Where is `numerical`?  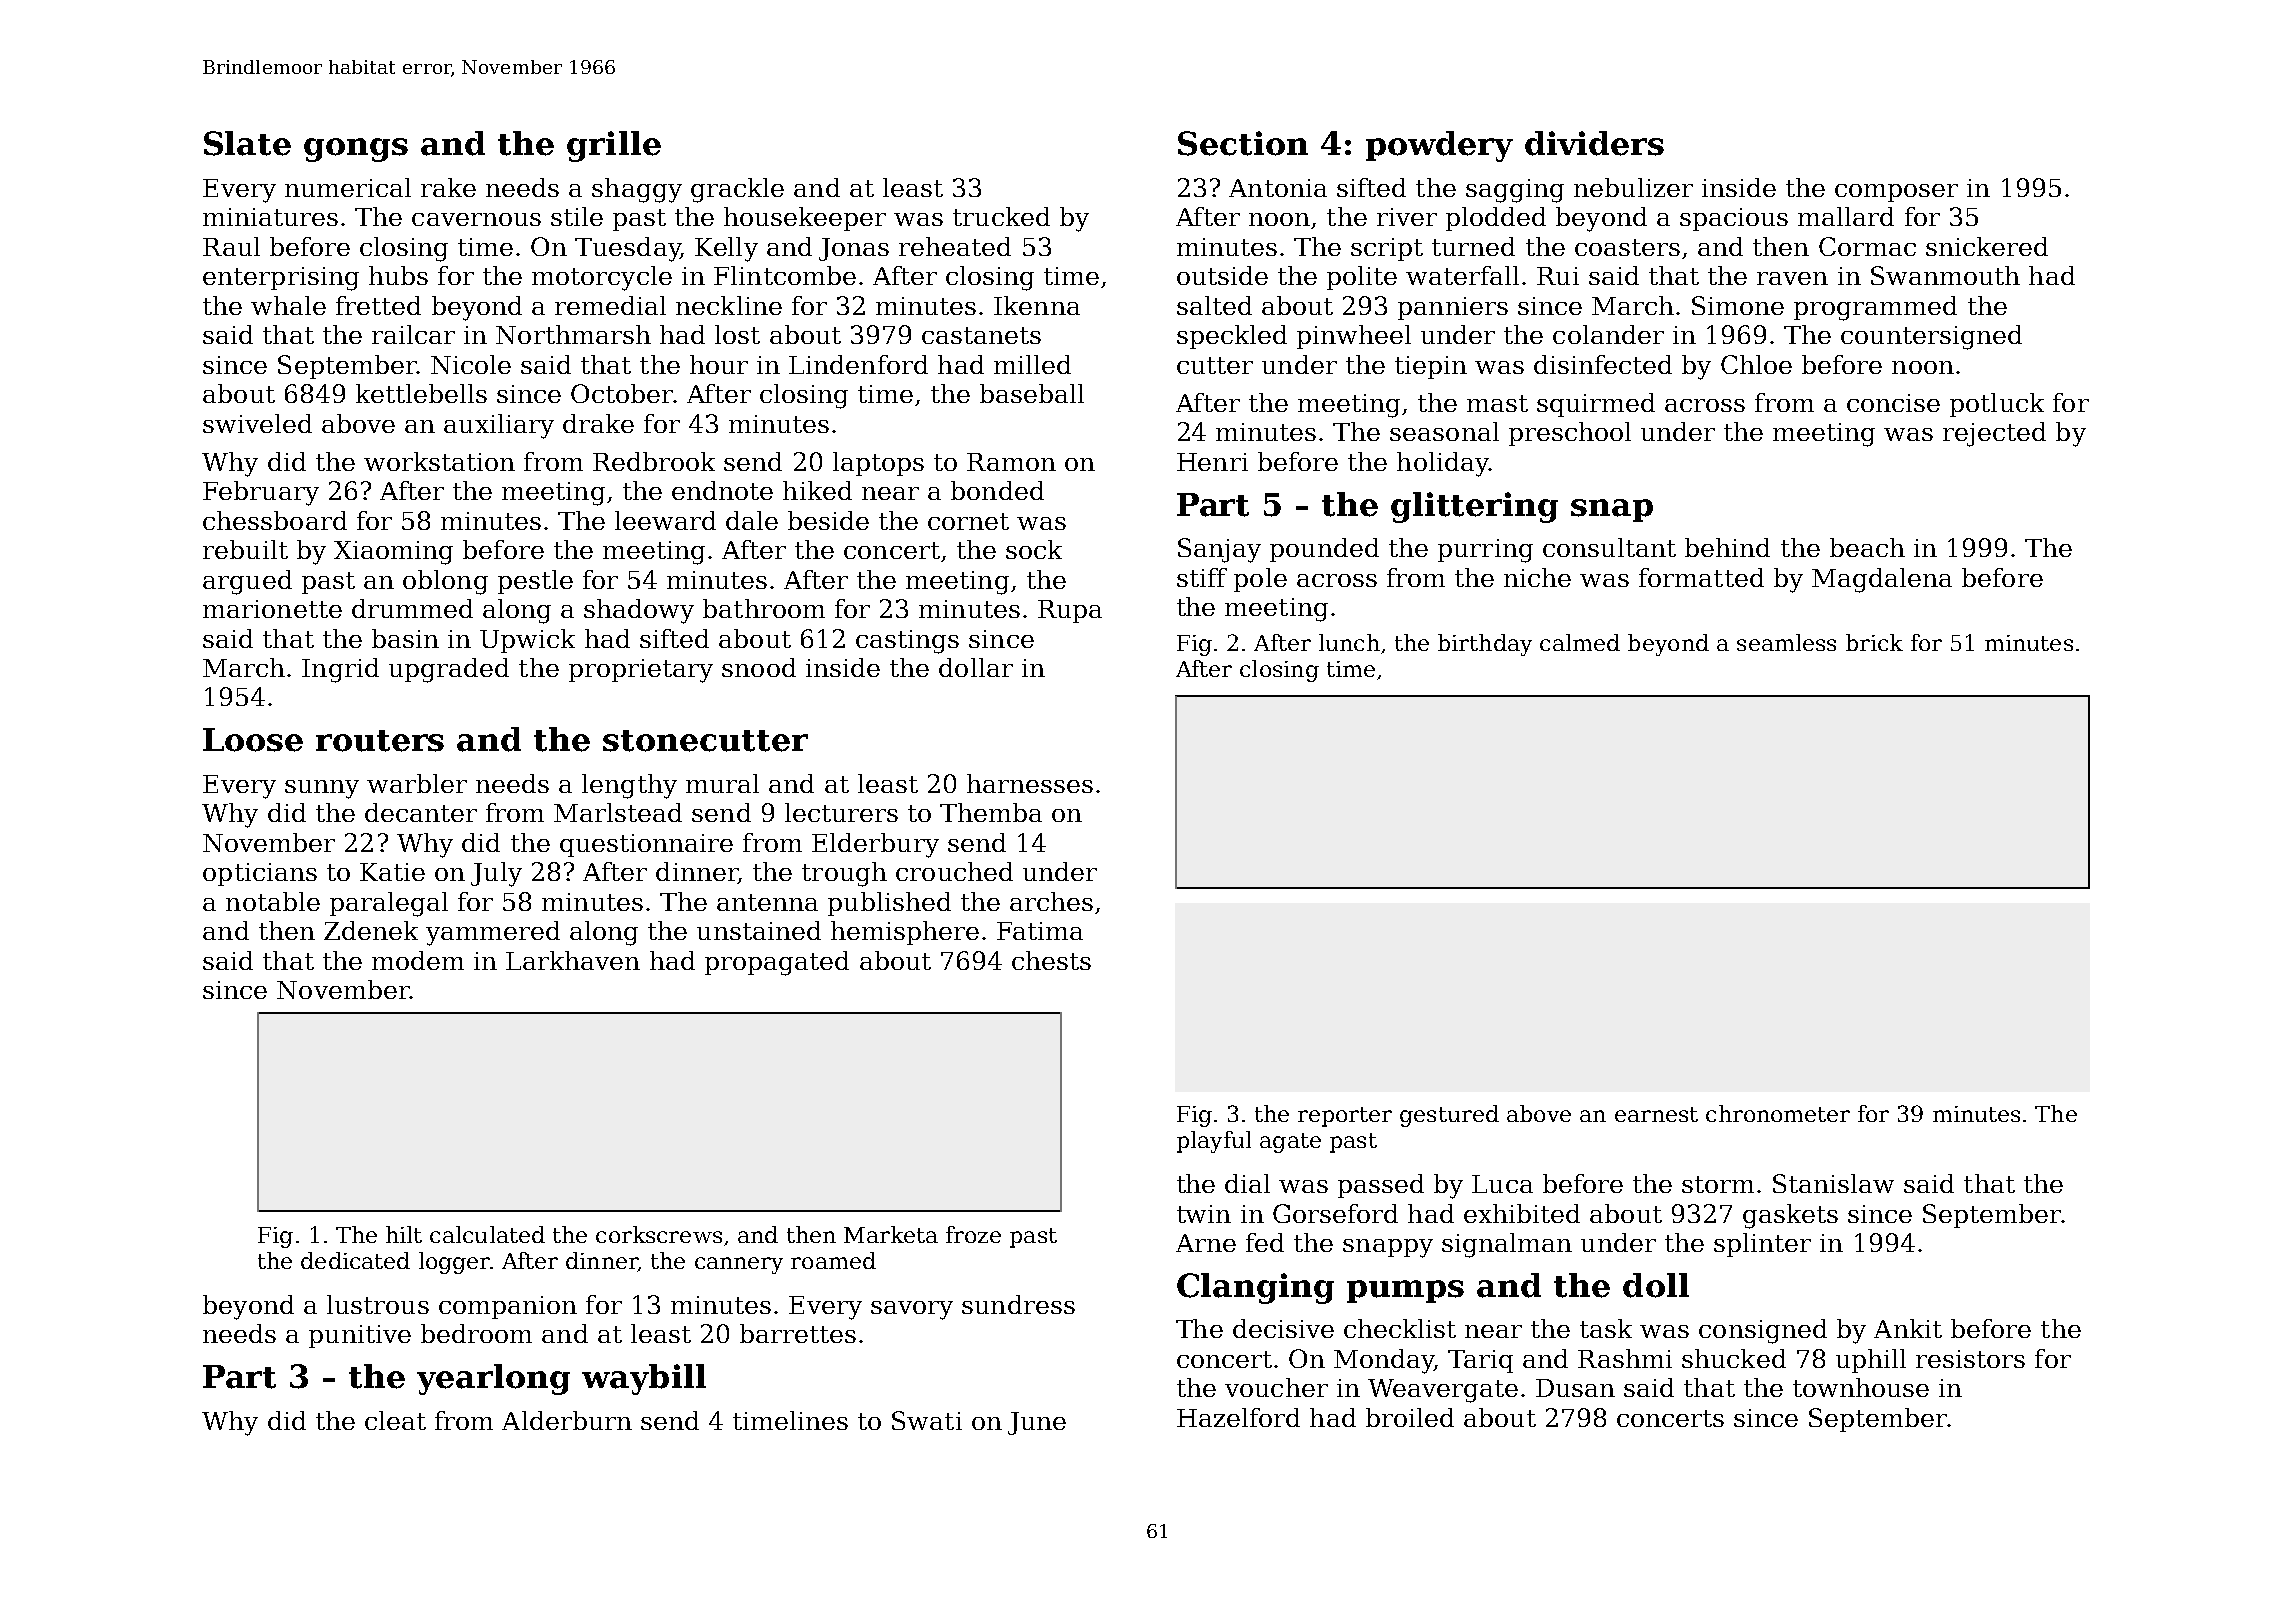
numerical is located at coordinates (348, 187).
